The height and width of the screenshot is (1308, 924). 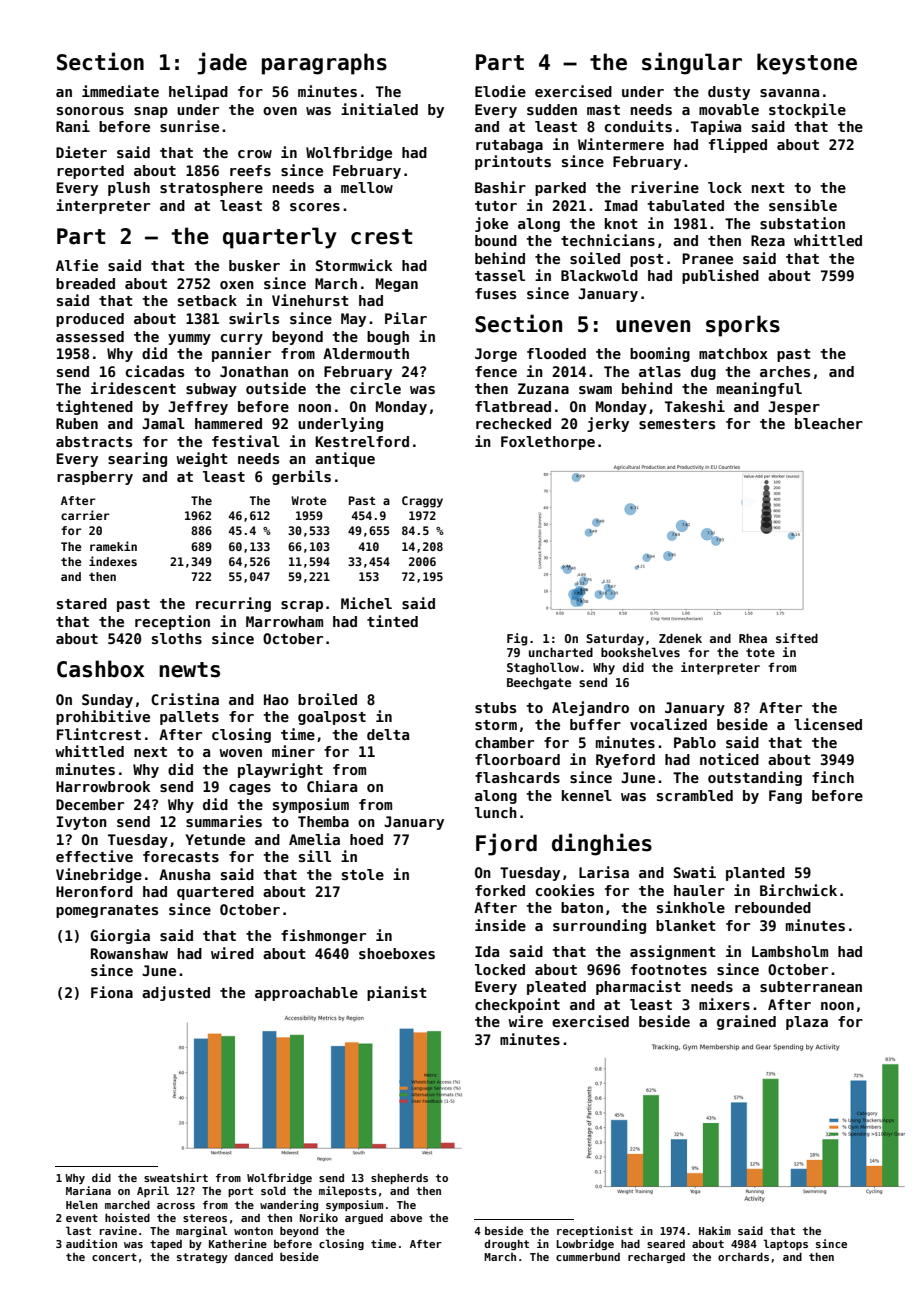 I want to click on laptops, so click(x=785, y=1244).
